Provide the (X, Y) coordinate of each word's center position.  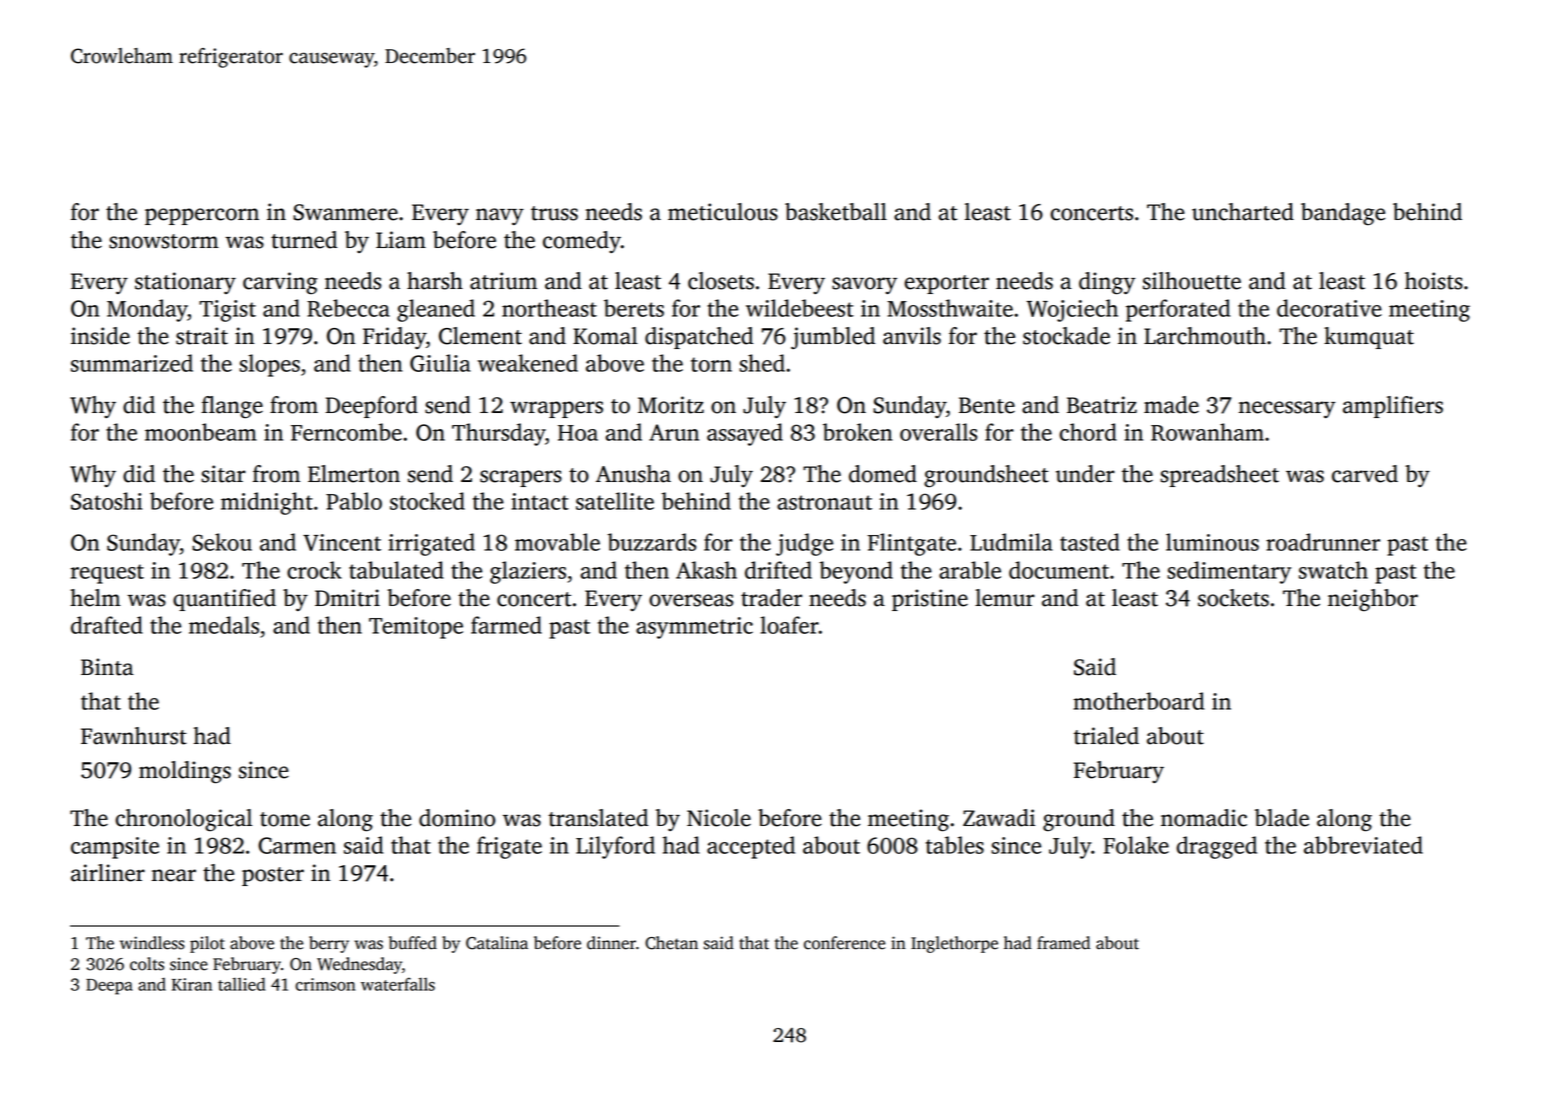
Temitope (416, 628)
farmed (506, 625)
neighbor (1373, 600)
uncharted (1243, 212)
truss (554, 213)
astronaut (824, 502)
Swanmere (345, 212)
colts (147, 964)
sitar (223, 474)
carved (1365, 474)
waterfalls (398, 984)
